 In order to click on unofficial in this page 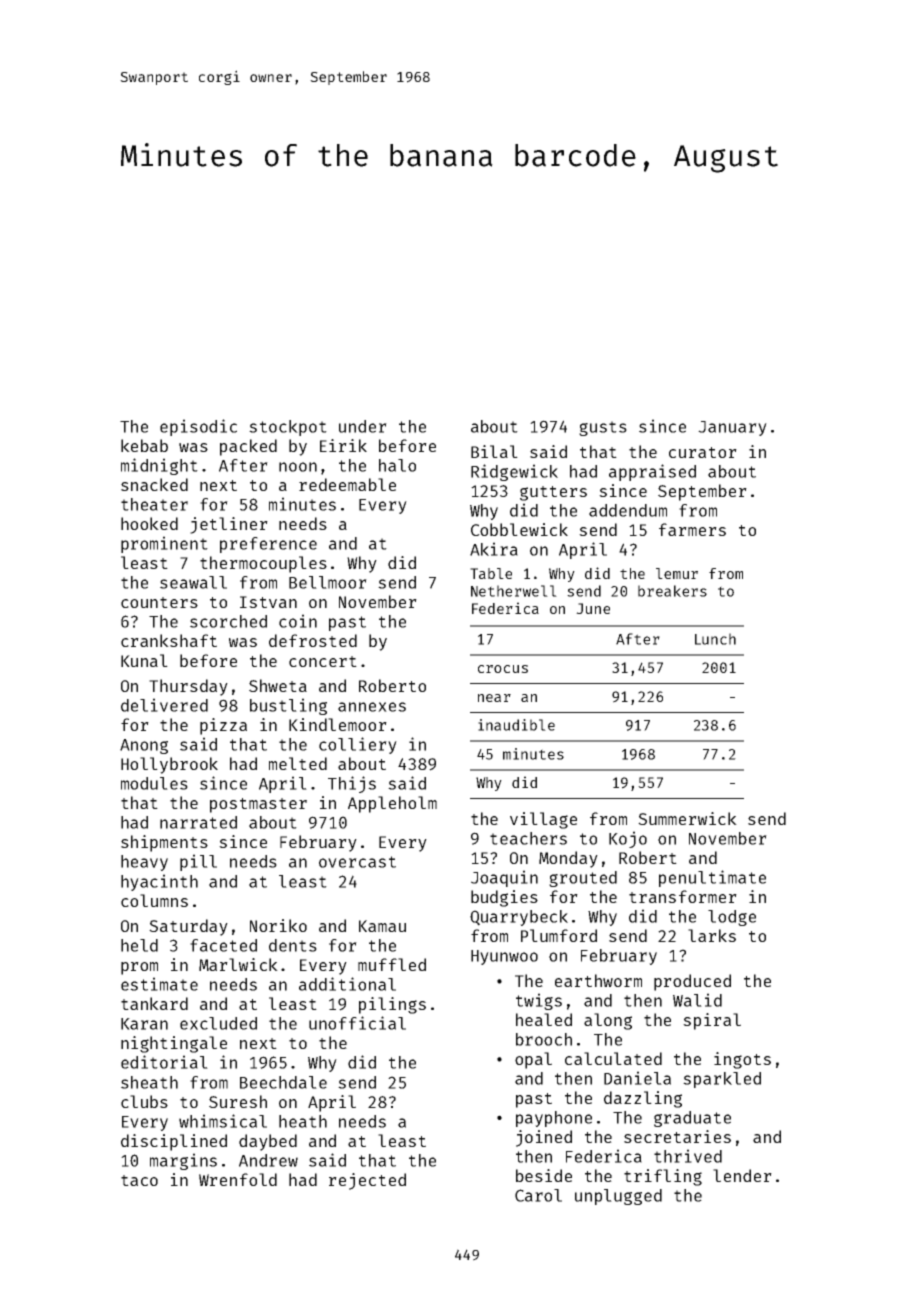, I will do `click(357, 1023)`.
